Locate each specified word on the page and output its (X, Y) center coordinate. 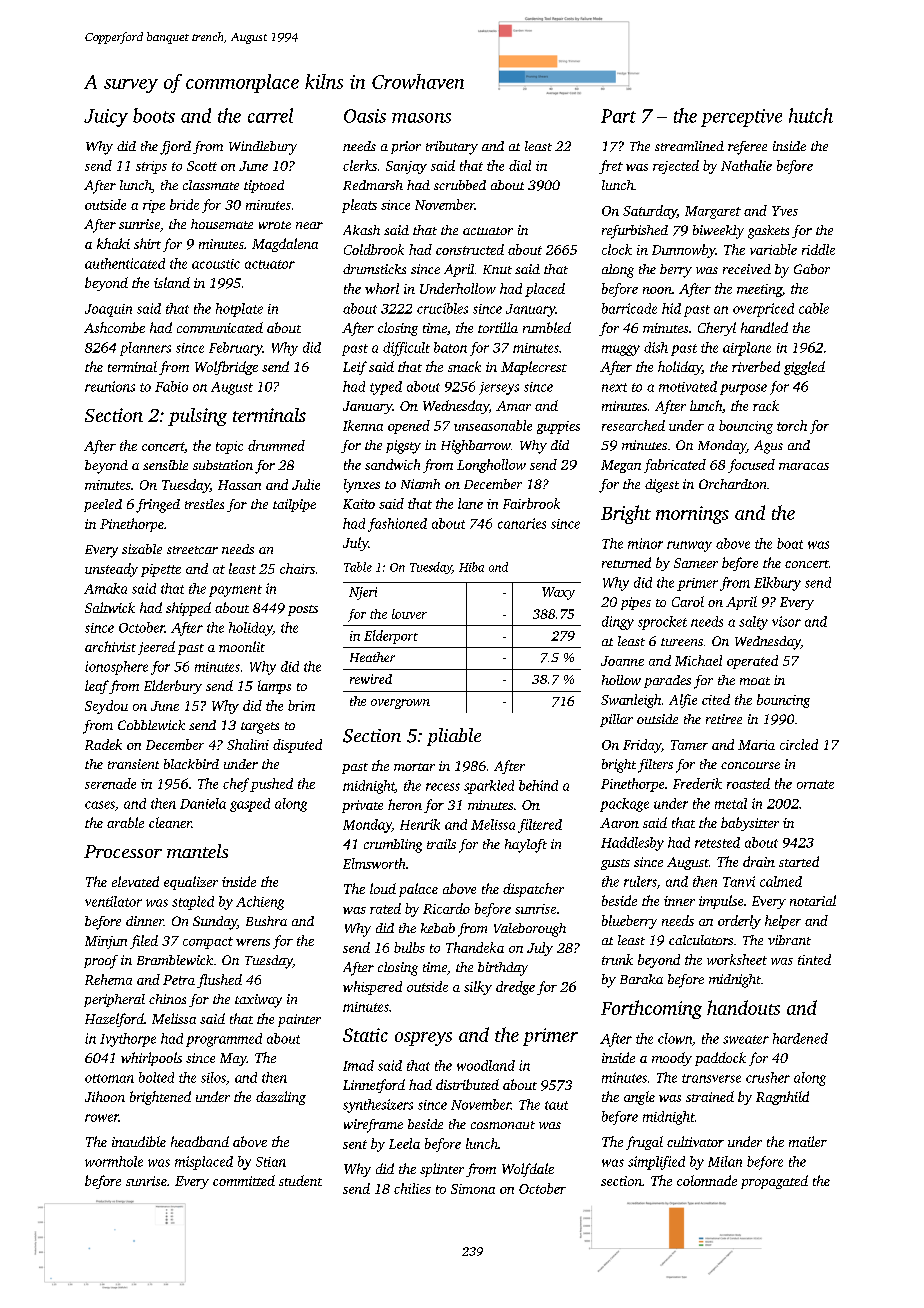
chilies (412, 1188)
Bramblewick (175, 960)
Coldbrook (374, 249)
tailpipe (294, 505)
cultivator (695, 1141)
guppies (558, 427)
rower (102, 1118)
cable (814, 308)
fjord (175, 148)
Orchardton (732, 484)
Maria (756, 745)
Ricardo (446, 908)
